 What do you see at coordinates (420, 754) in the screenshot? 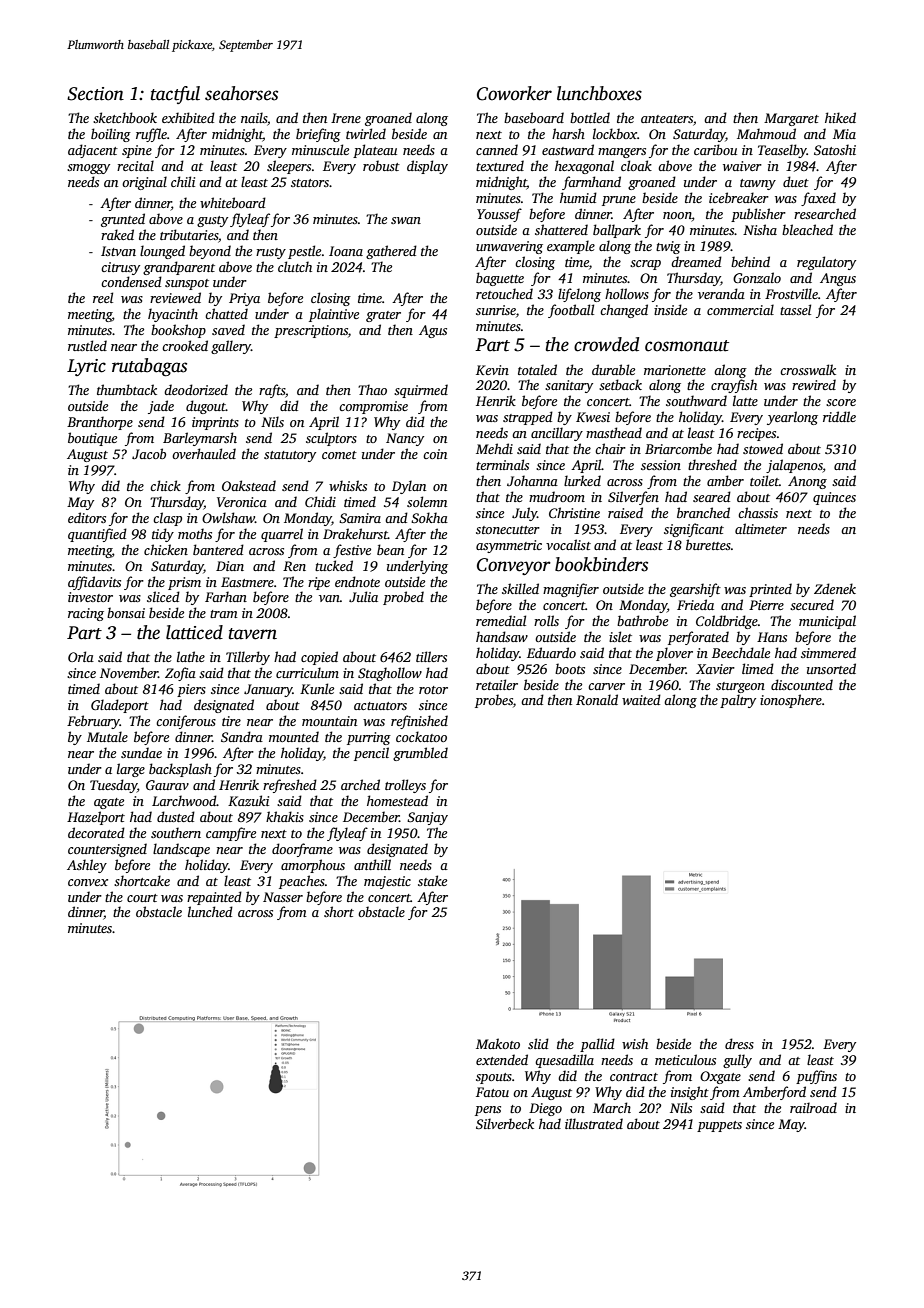
I see `grumbled` at bounding box center [420, 754].
